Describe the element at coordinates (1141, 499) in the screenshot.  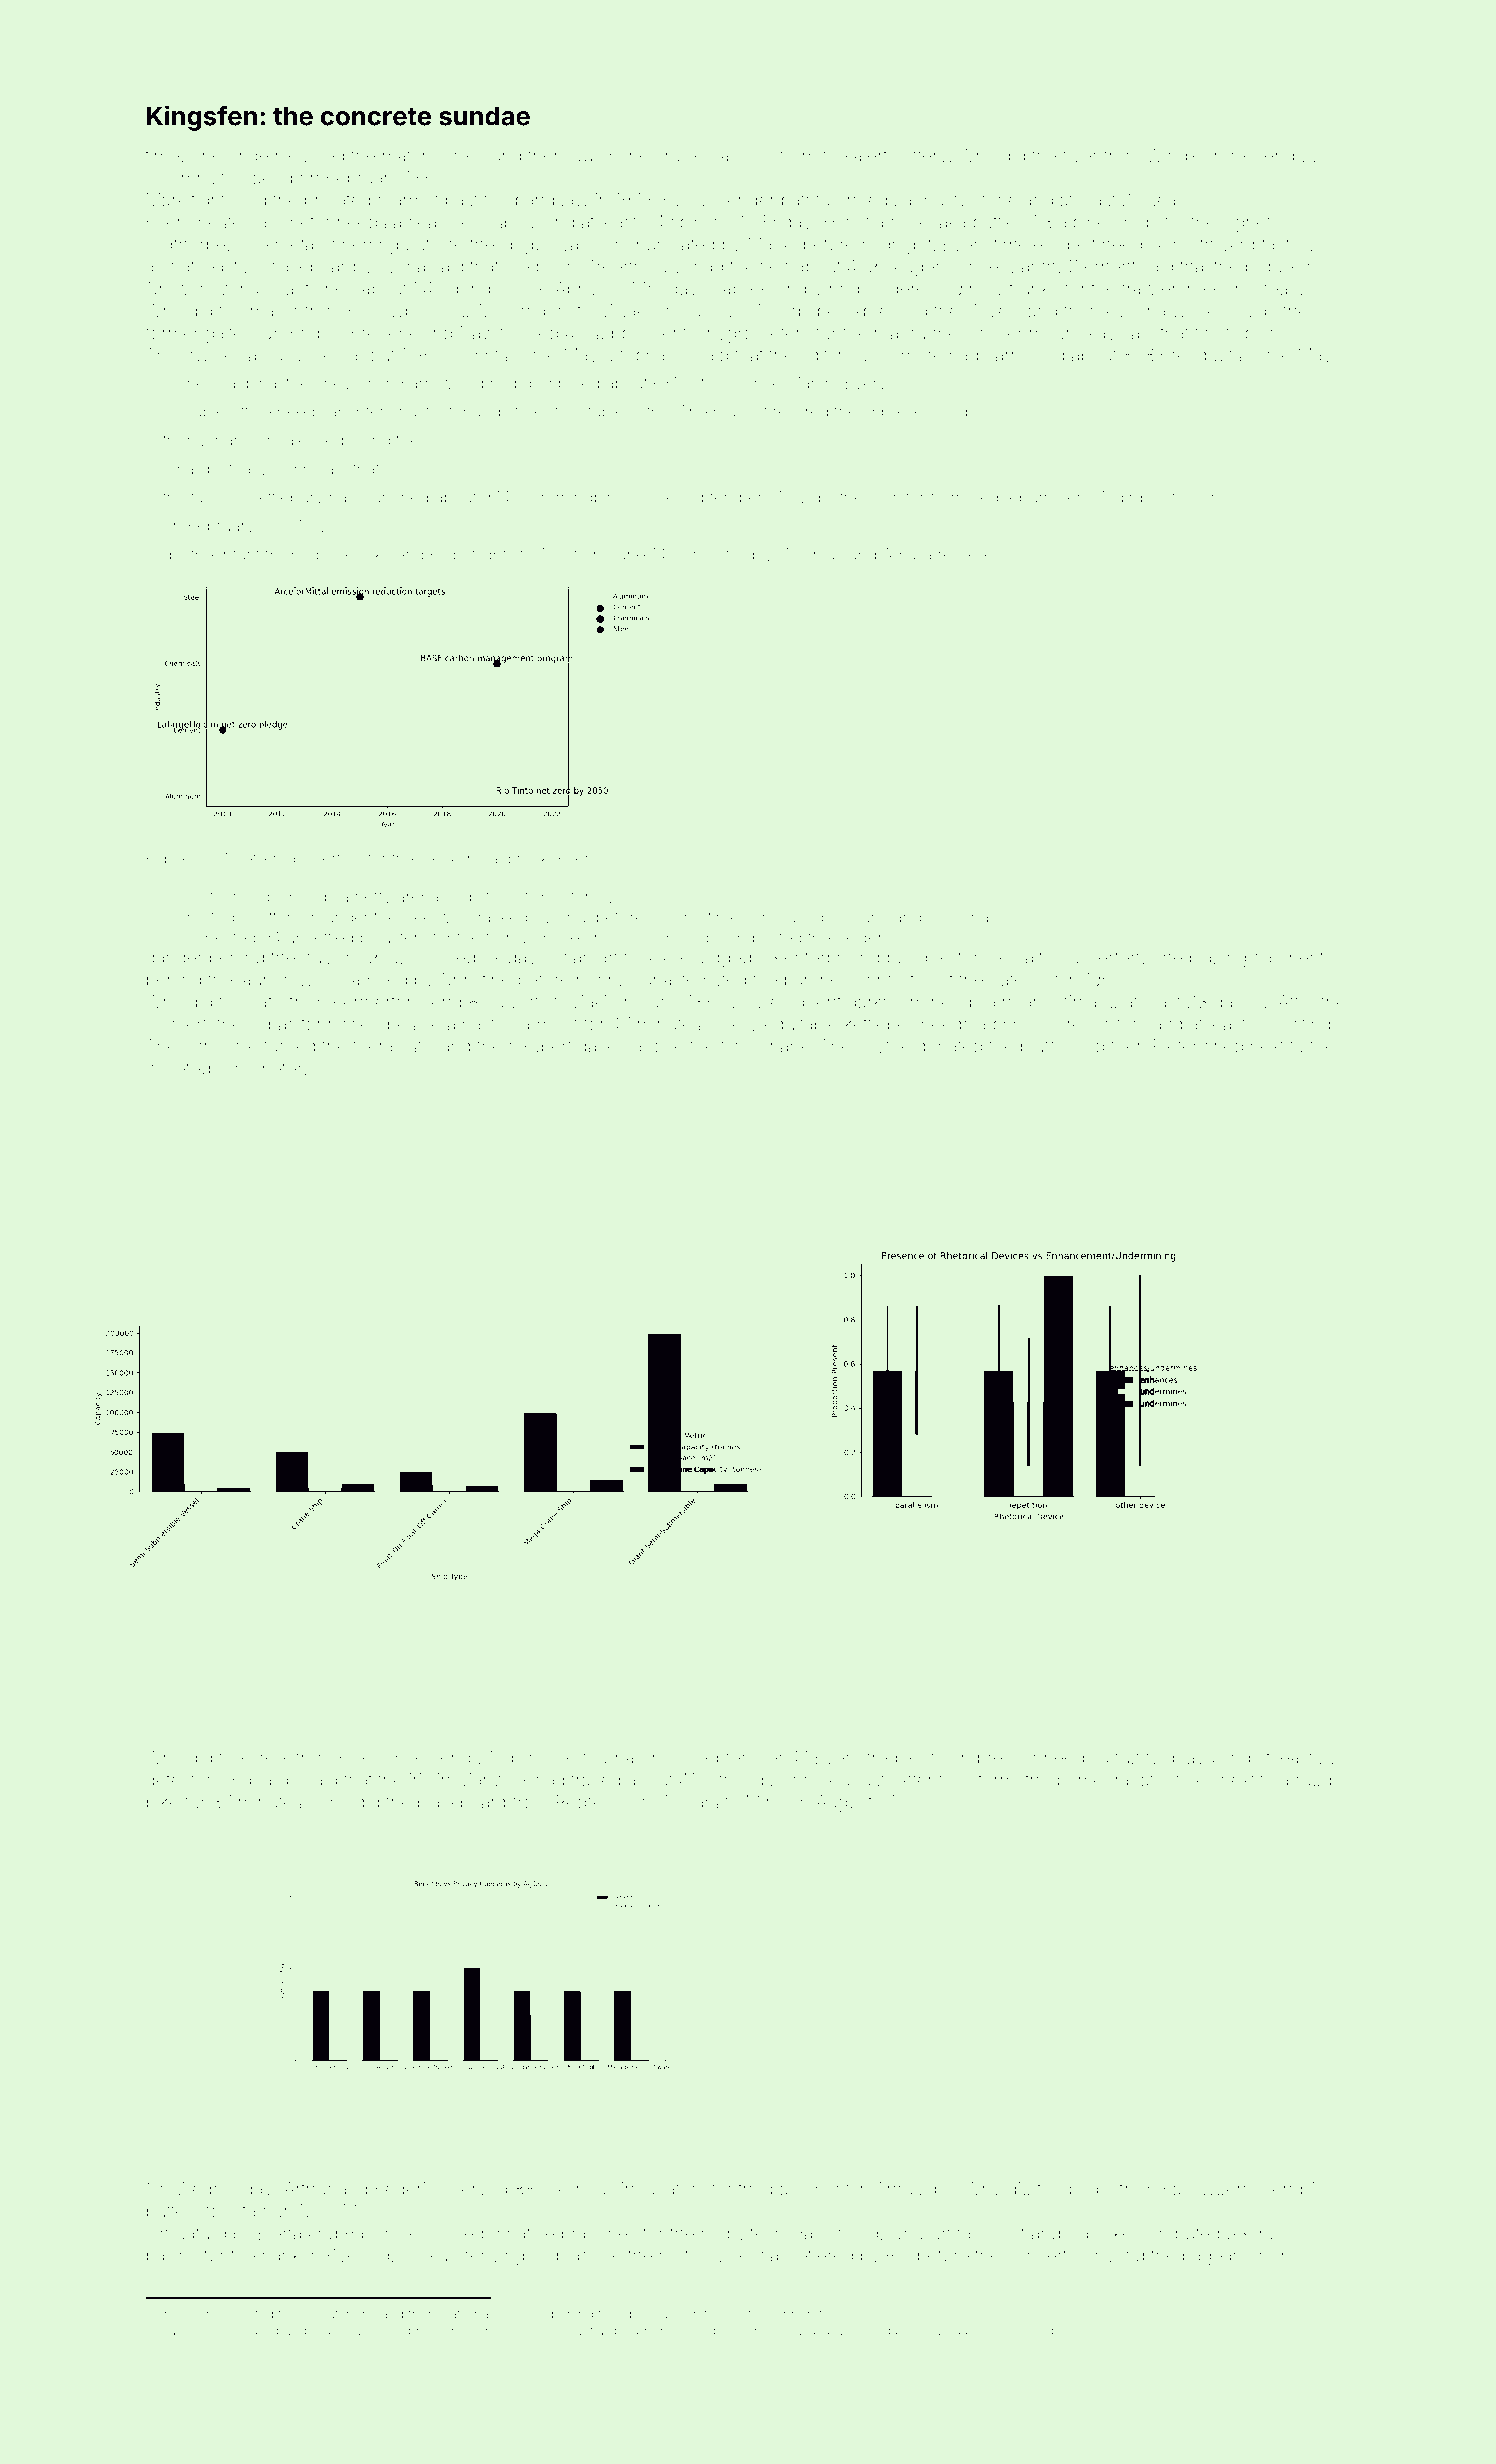
I see `girders` at that location.
